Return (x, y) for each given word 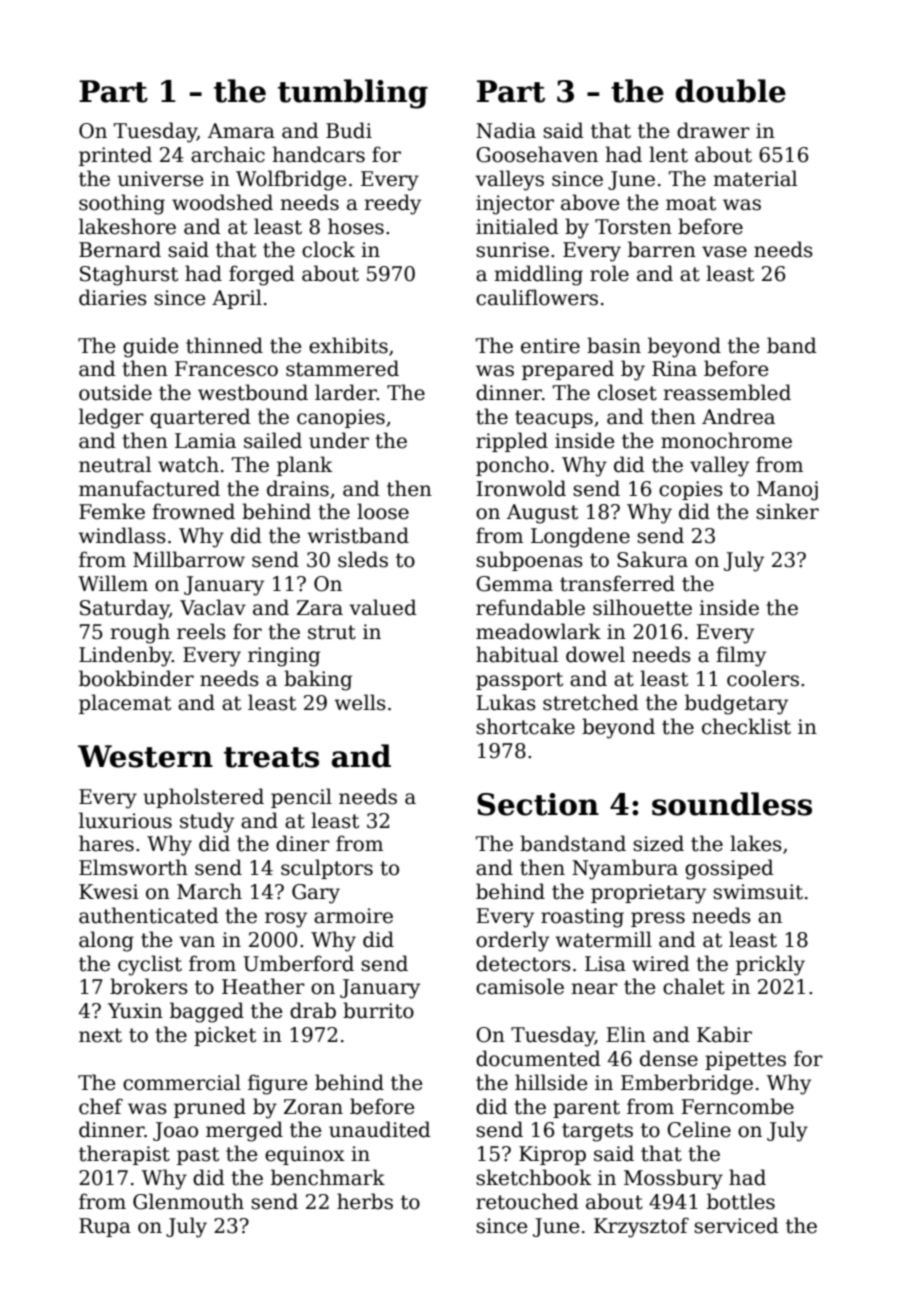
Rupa (105, 1227)
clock (328, 249)
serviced (736, 1225)
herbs (365, 1201)
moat (691, 203)
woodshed (222, 202)
